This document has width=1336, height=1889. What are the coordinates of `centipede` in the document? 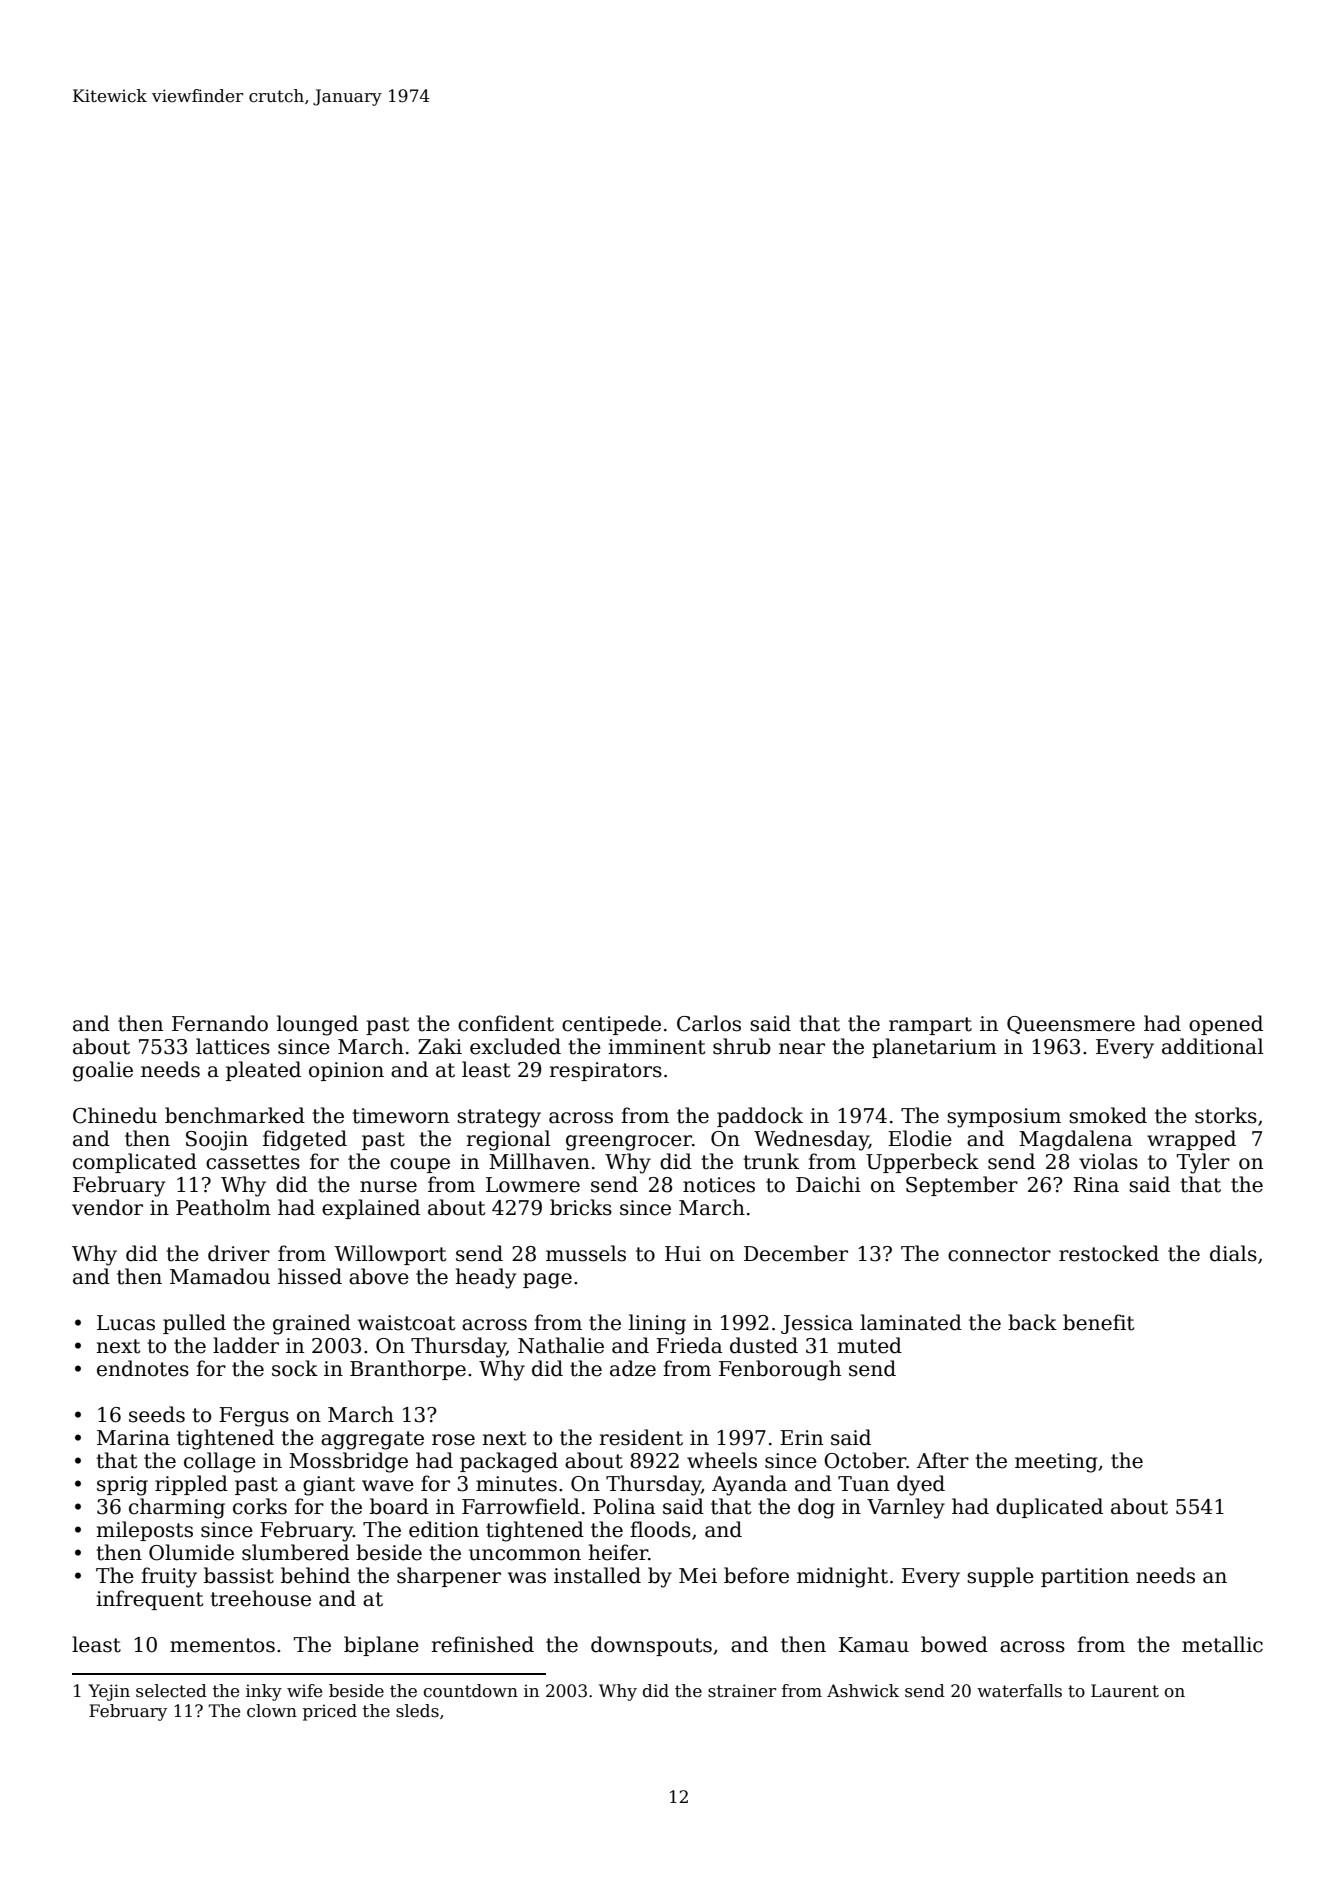 It's located at (611, 1025).
